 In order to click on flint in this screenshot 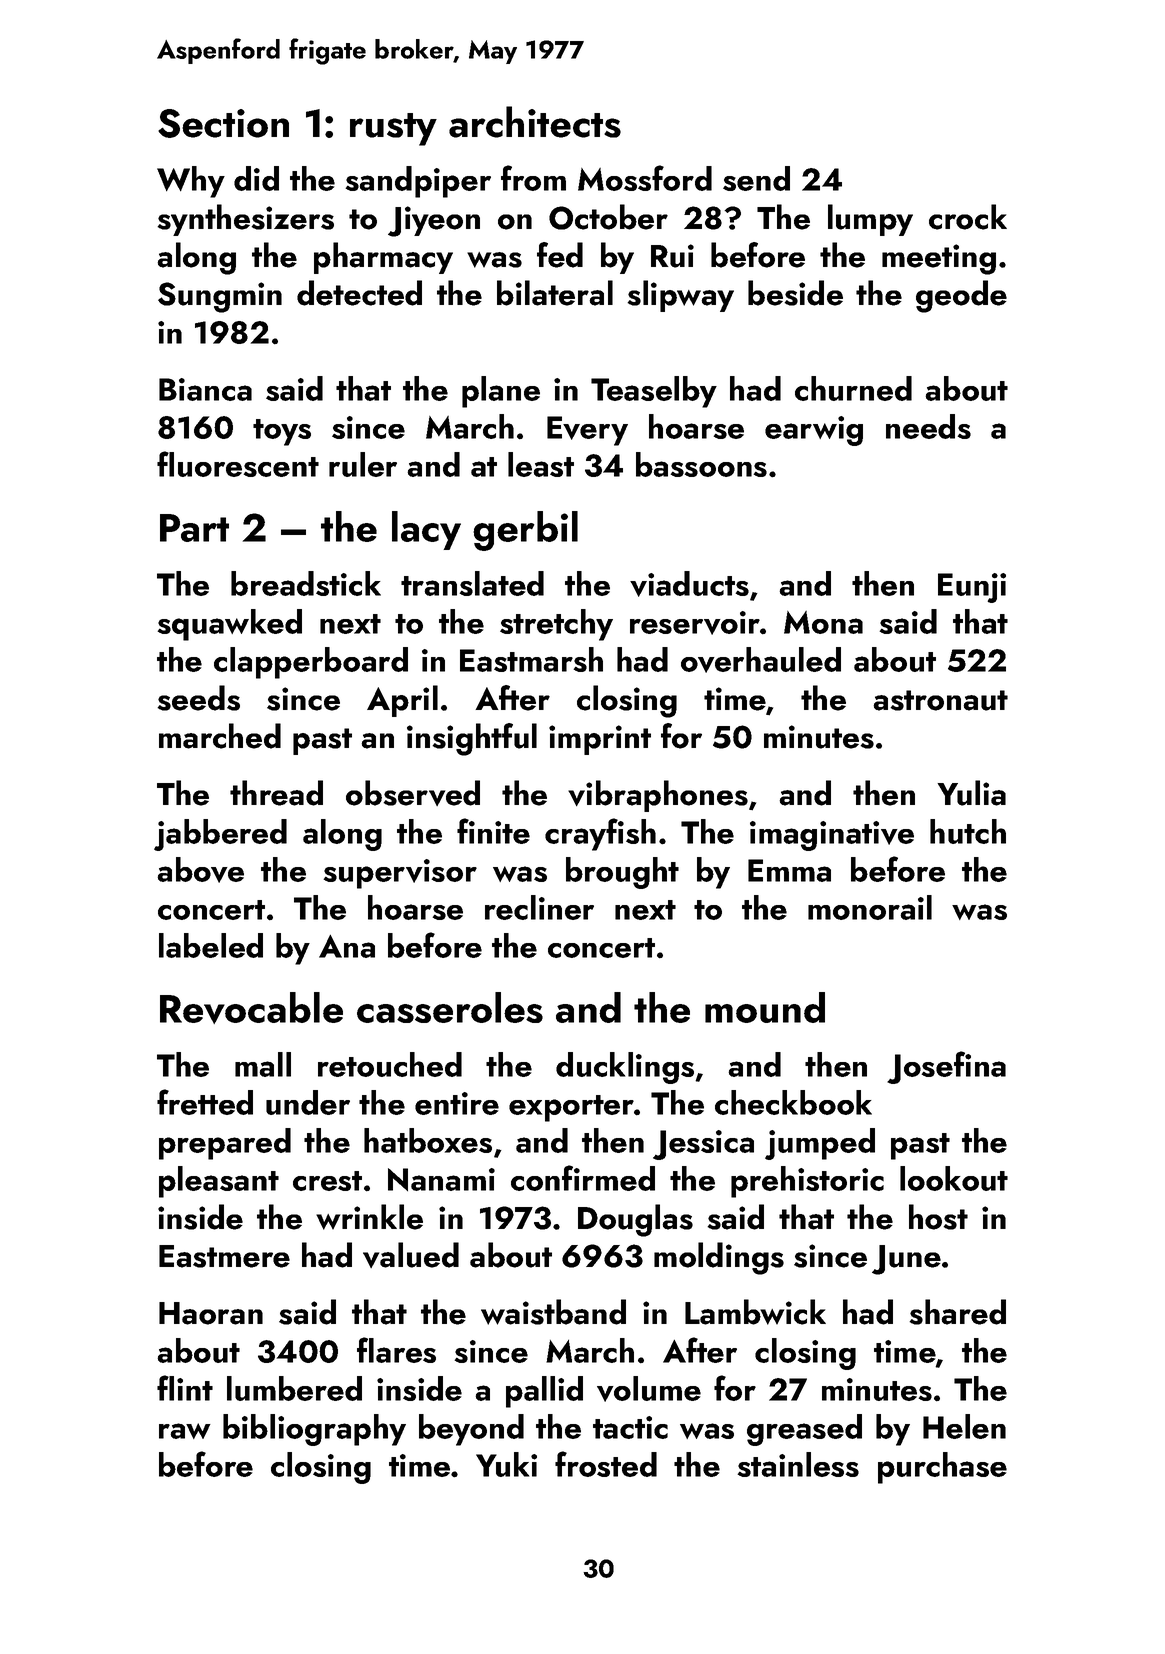, I will do `click(185, 1388)`.
